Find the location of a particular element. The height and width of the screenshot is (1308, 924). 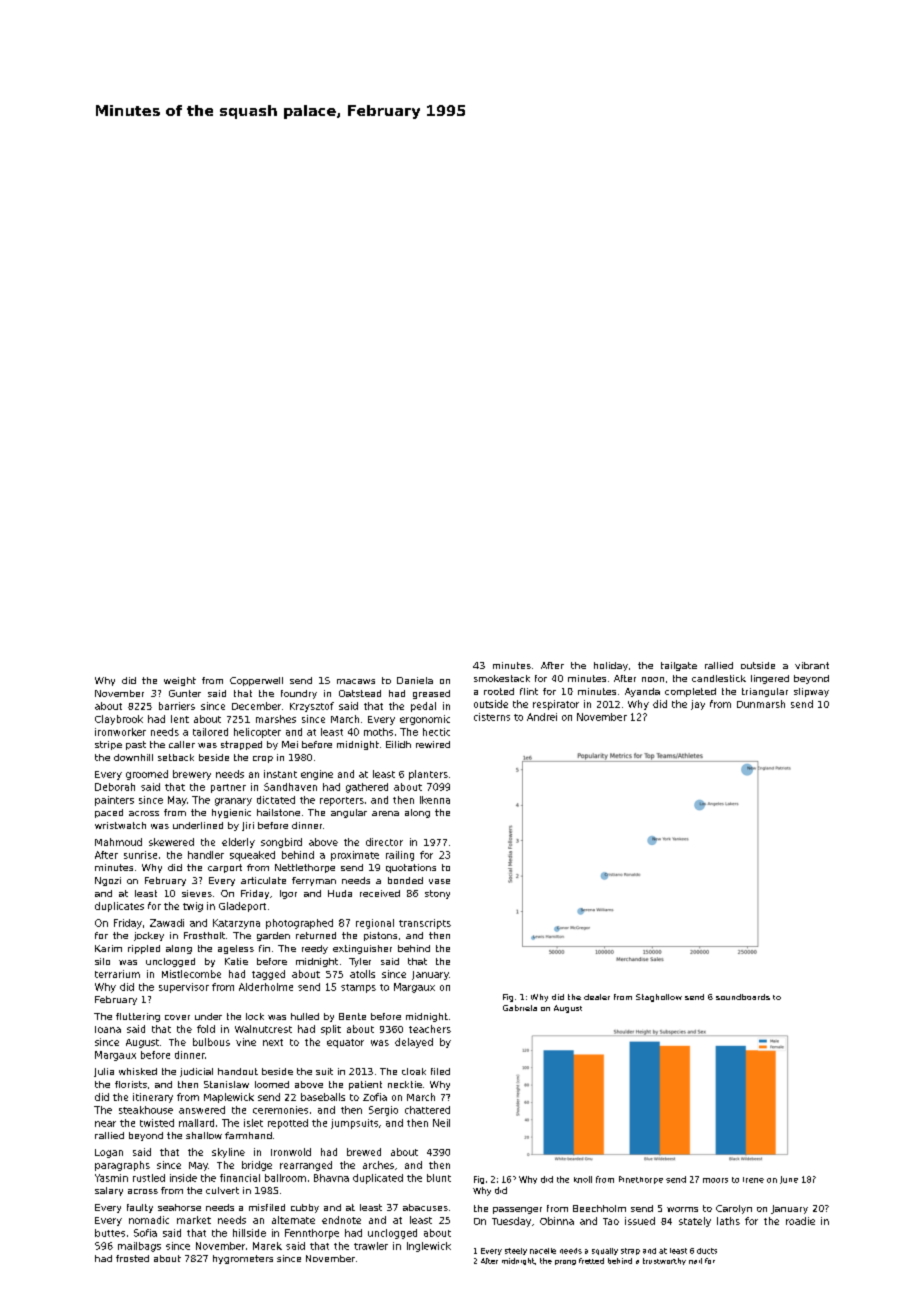

Dunmarsh is located at coordinates (761, 704).
